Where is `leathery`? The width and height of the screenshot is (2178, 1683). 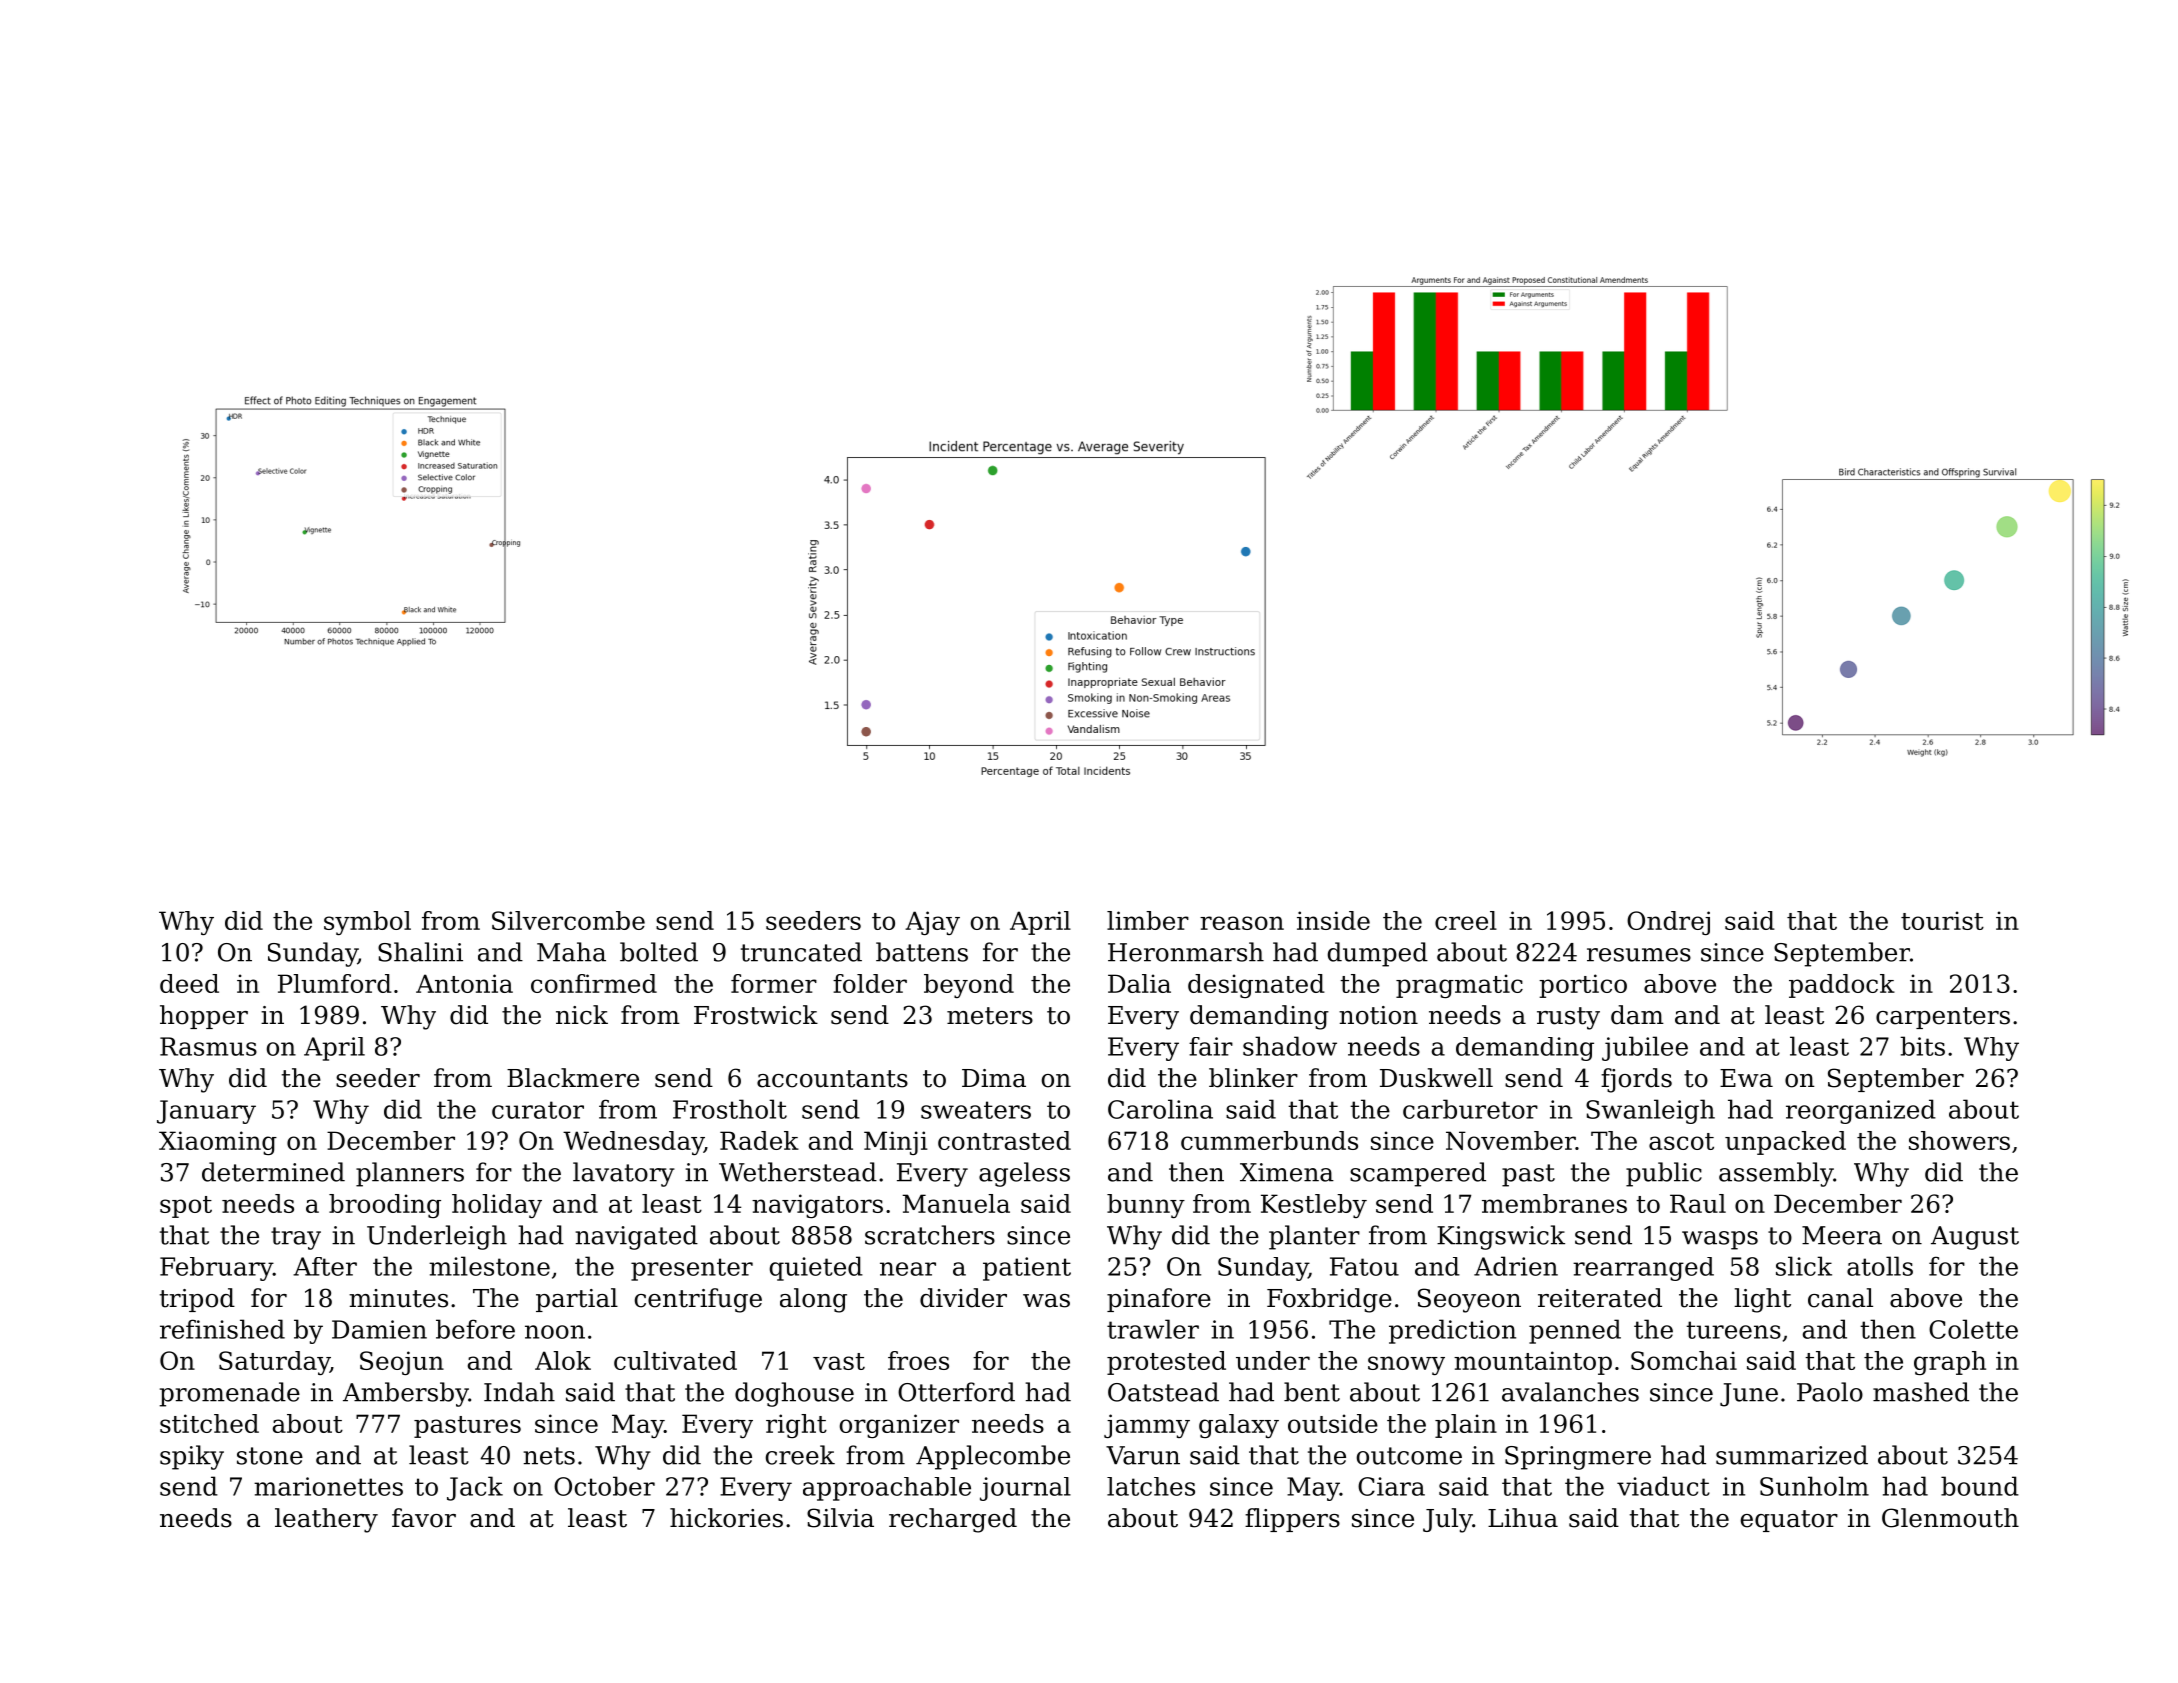 leathery is located at coordinates (326, 1520).
